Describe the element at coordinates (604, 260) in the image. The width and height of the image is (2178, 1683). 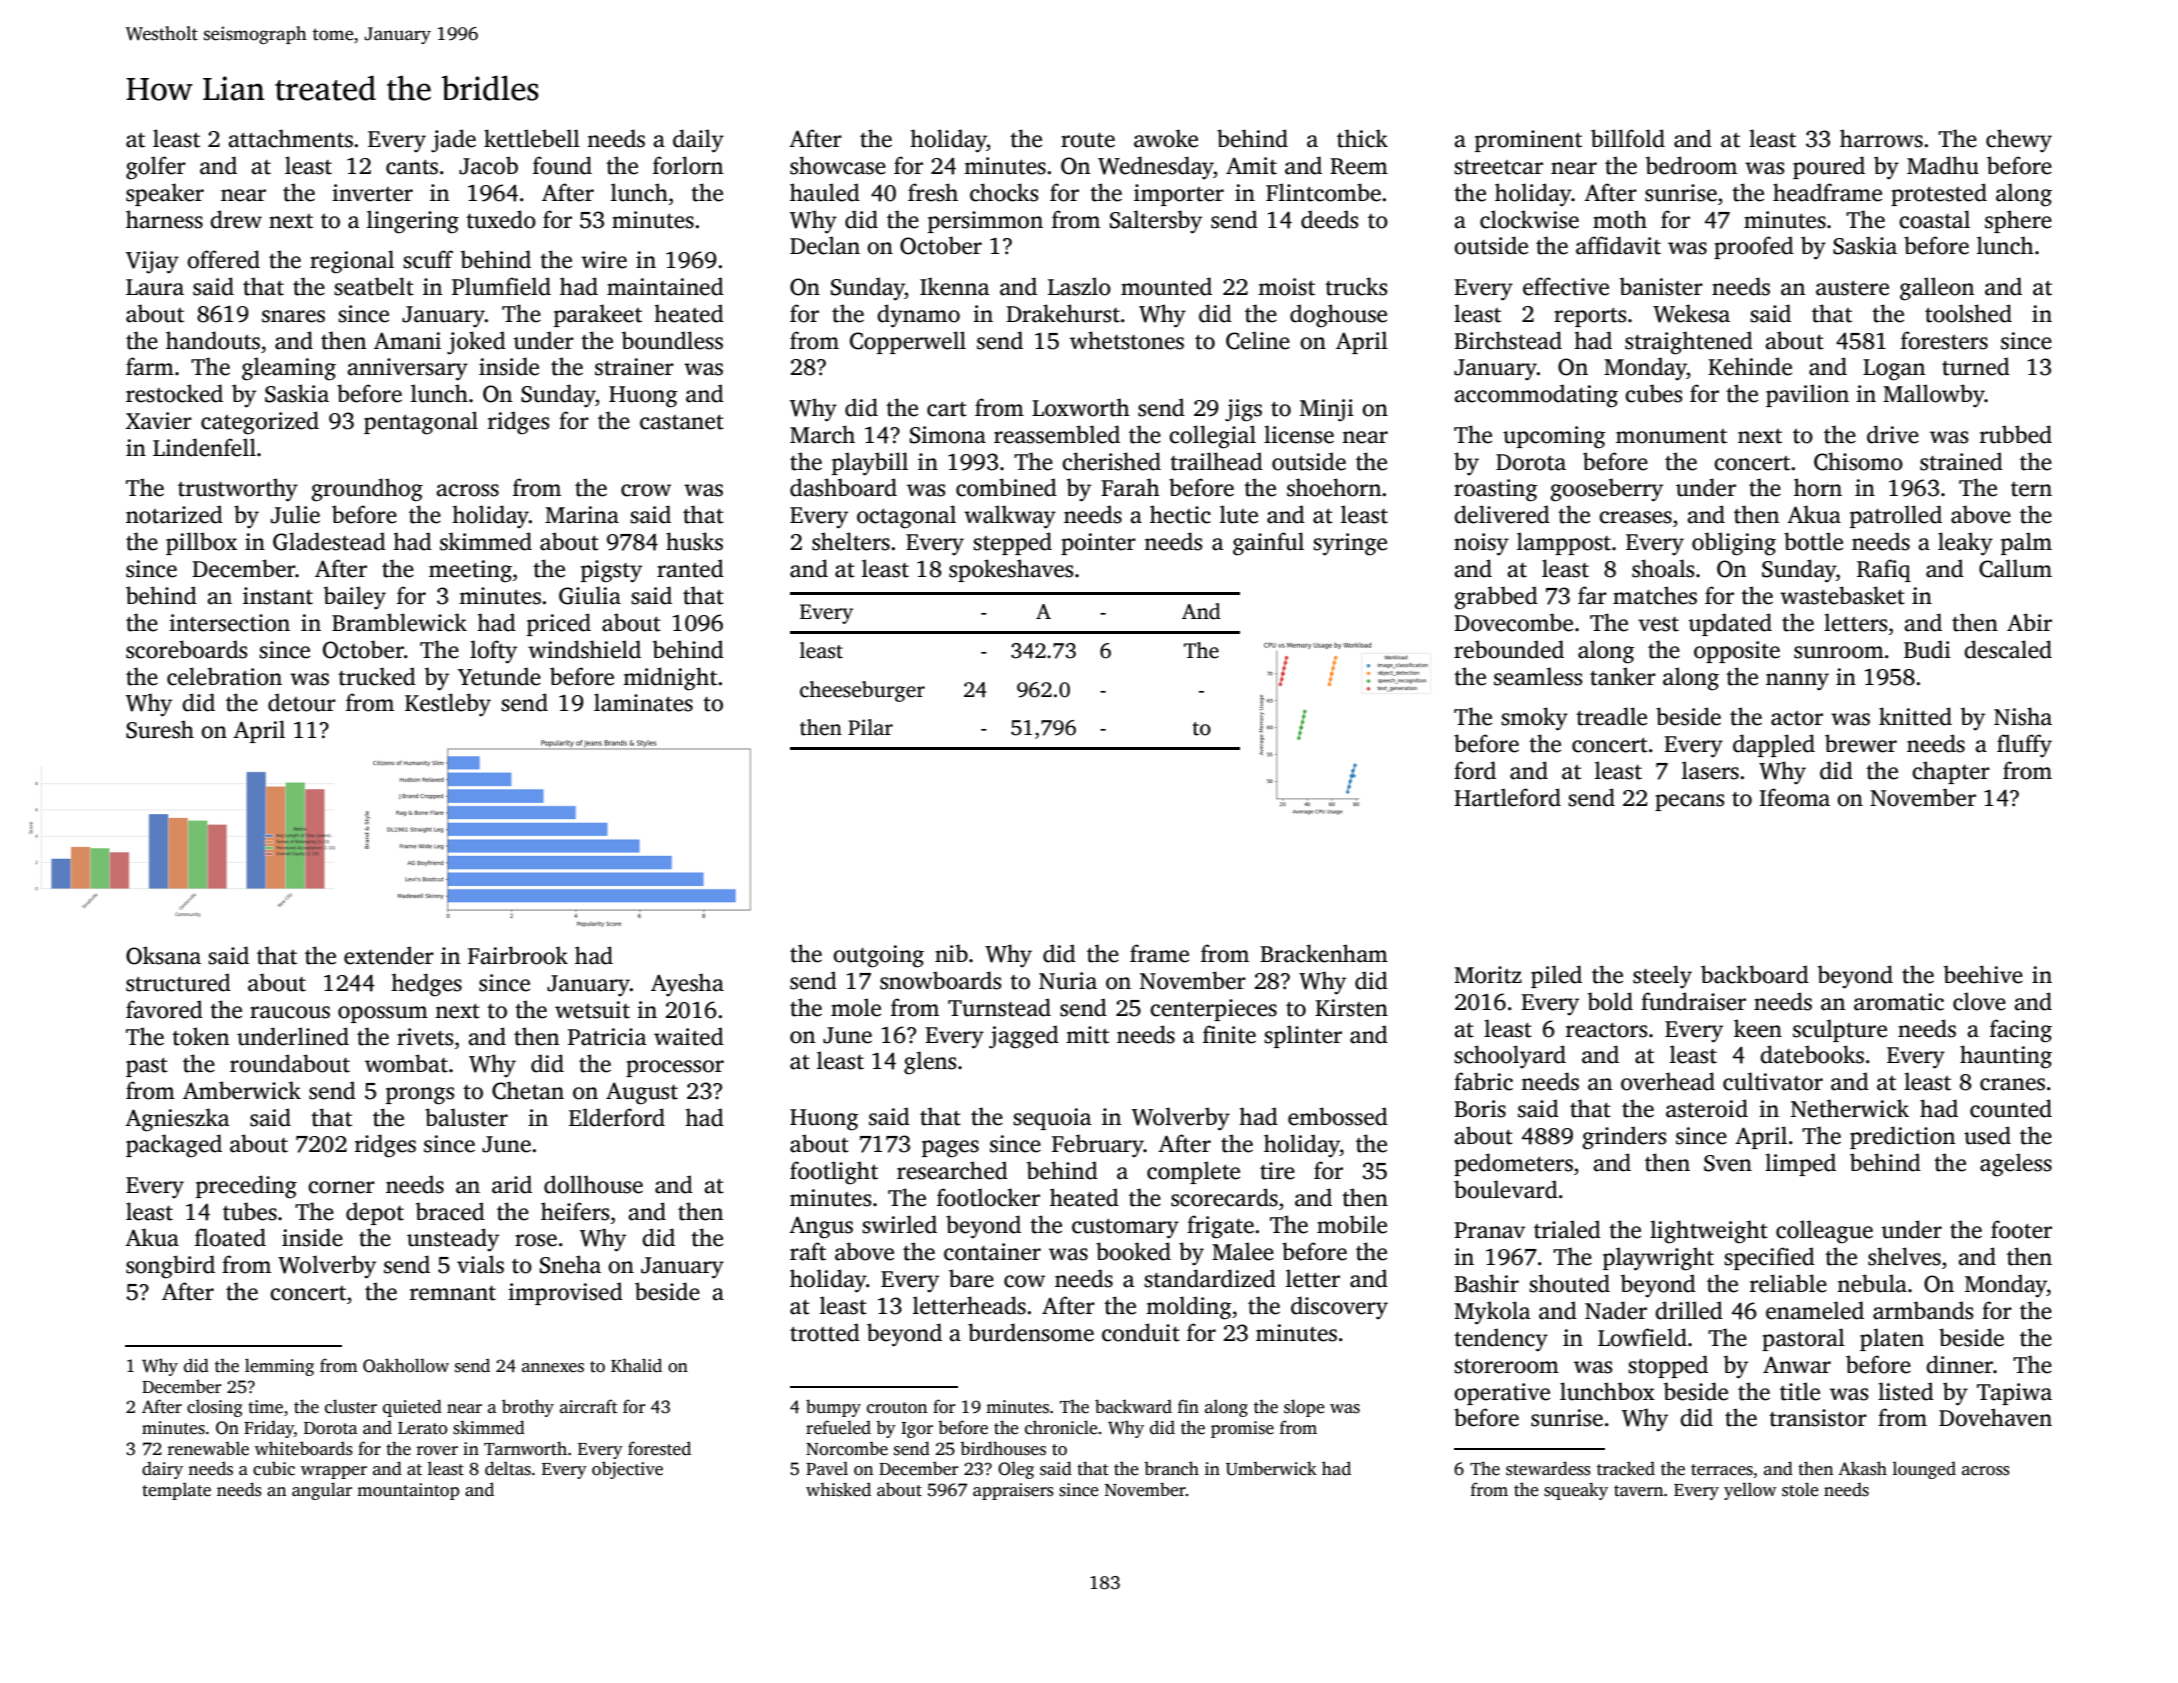
I see `wire` at that location.
